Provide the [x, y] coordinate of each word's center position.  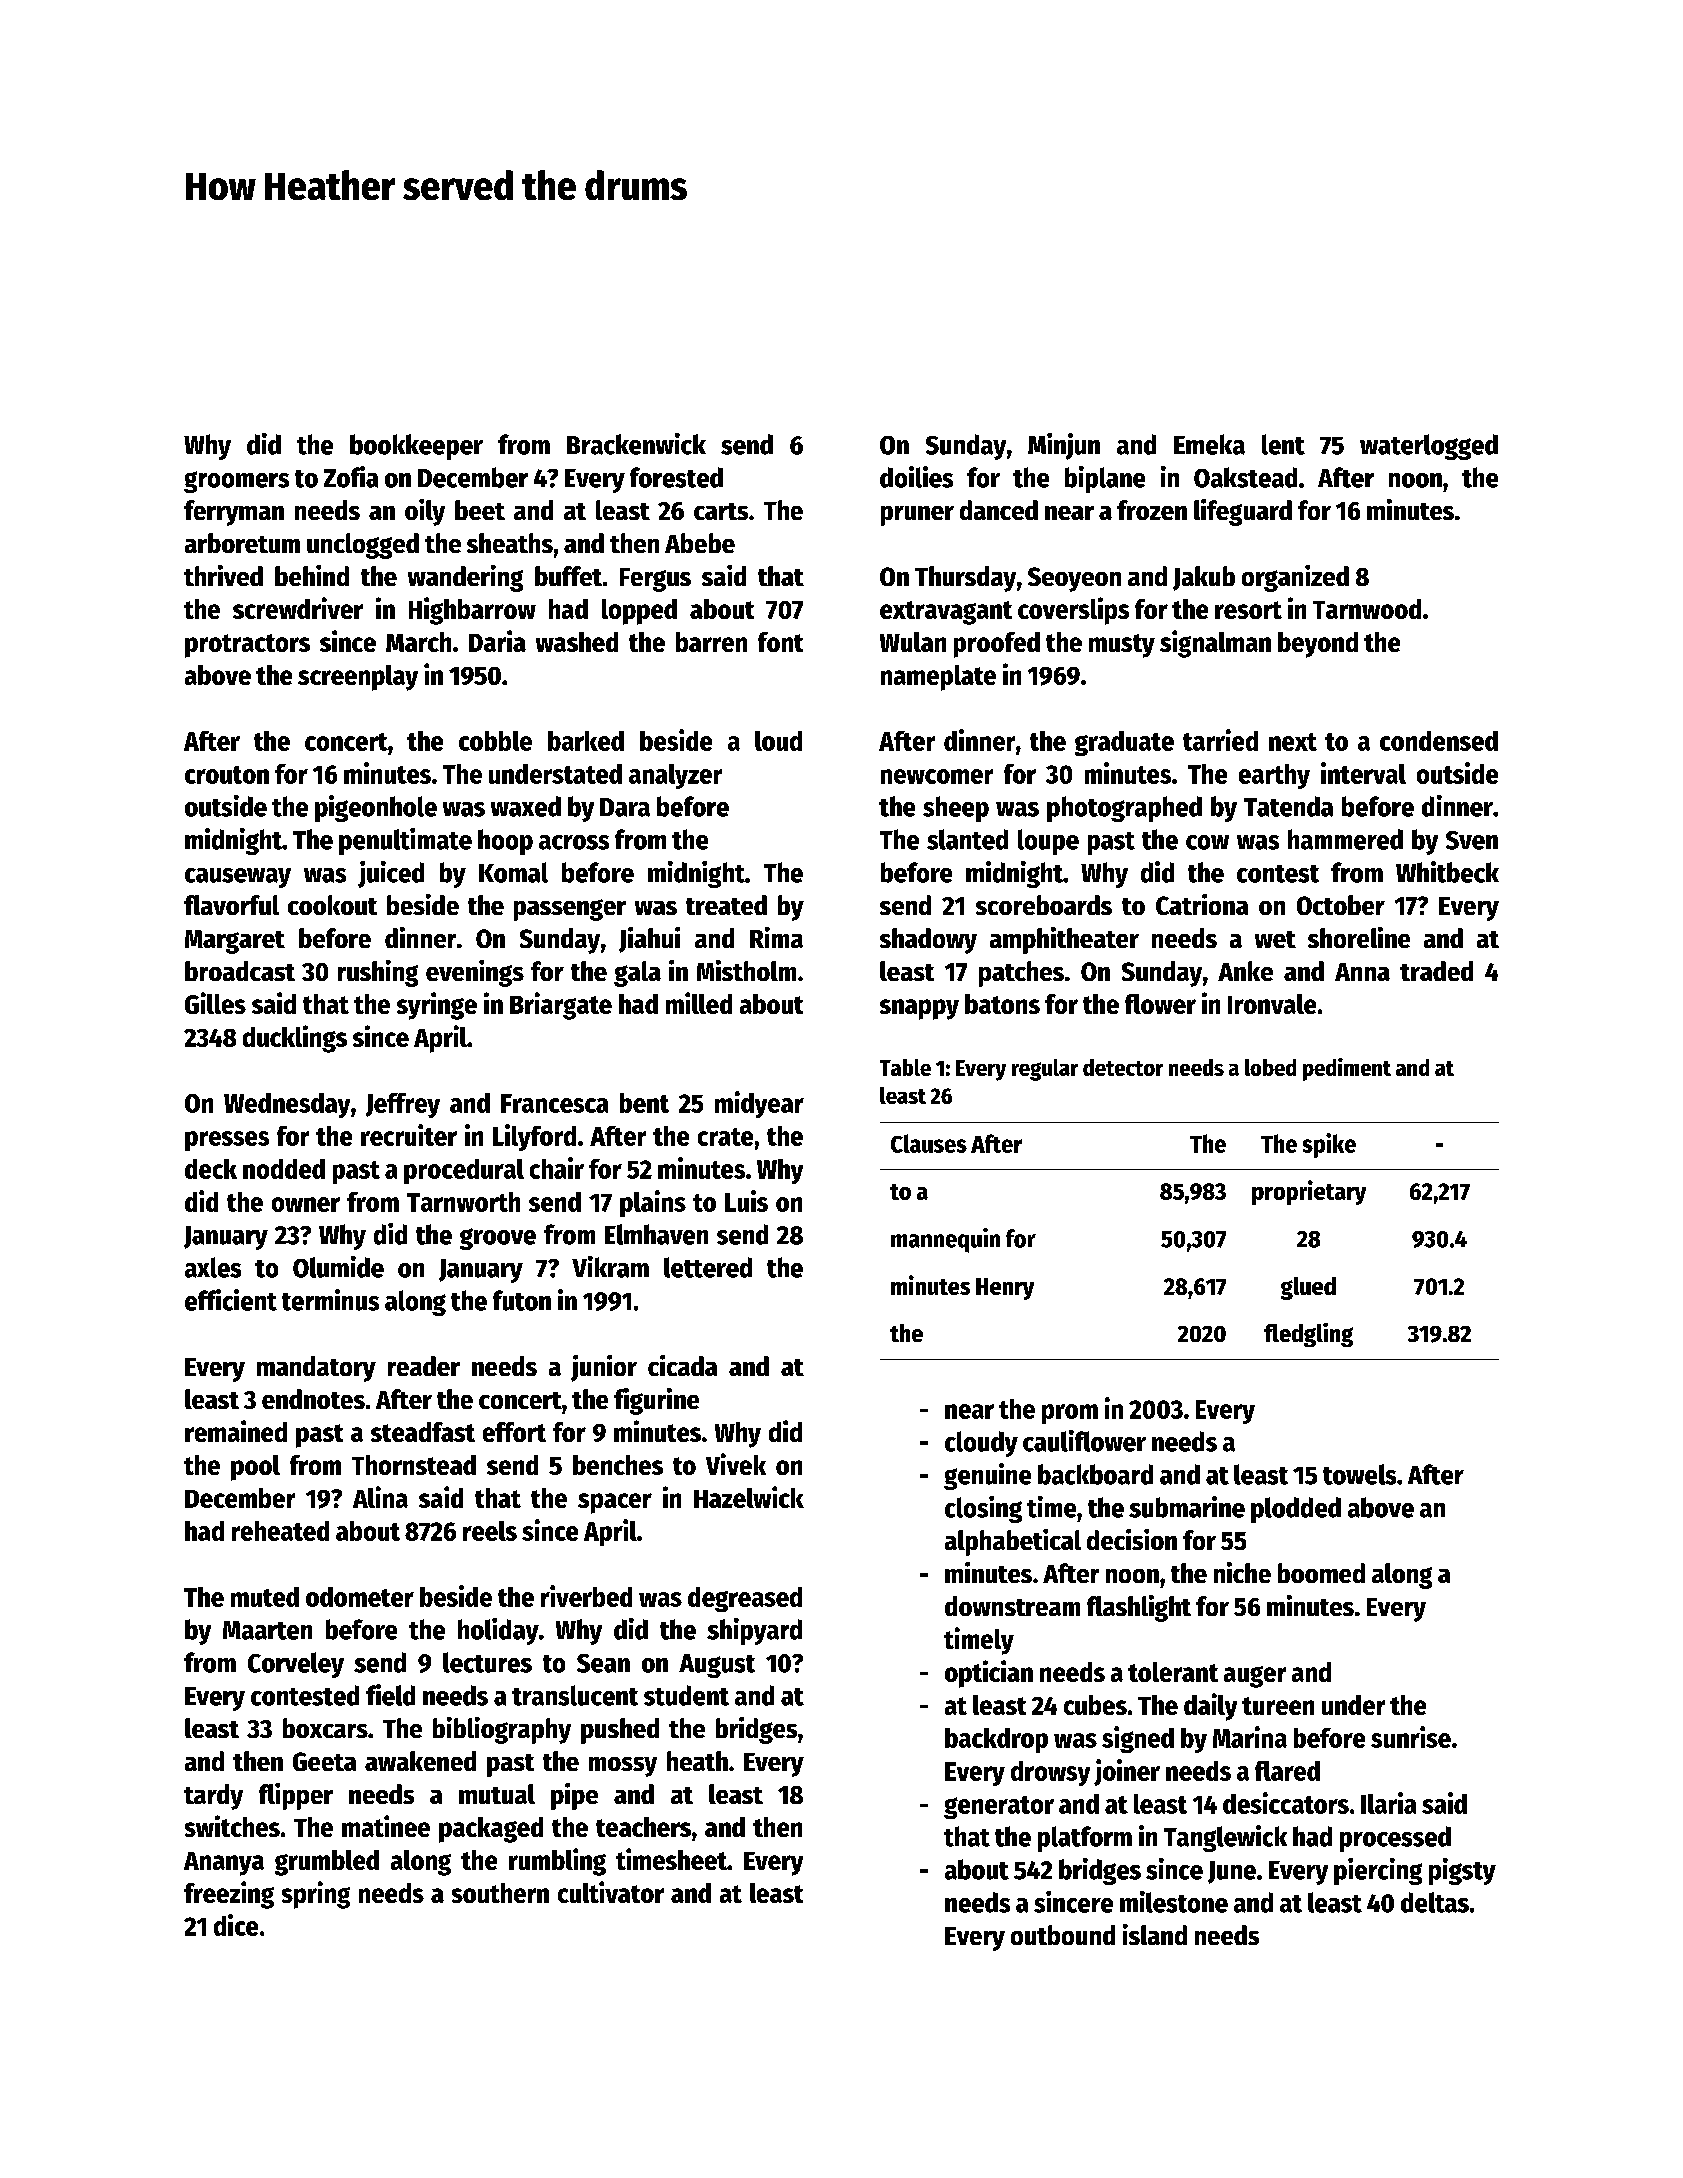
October [1341, 905]
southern [500, 1893]
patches [1021, 974]
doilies [916, 477]
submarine [1187, 1507]
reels [490, 1531]
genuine [987, 1476]
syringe [437, 1006]
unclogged [363, 546]
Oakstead [1245, 477]
